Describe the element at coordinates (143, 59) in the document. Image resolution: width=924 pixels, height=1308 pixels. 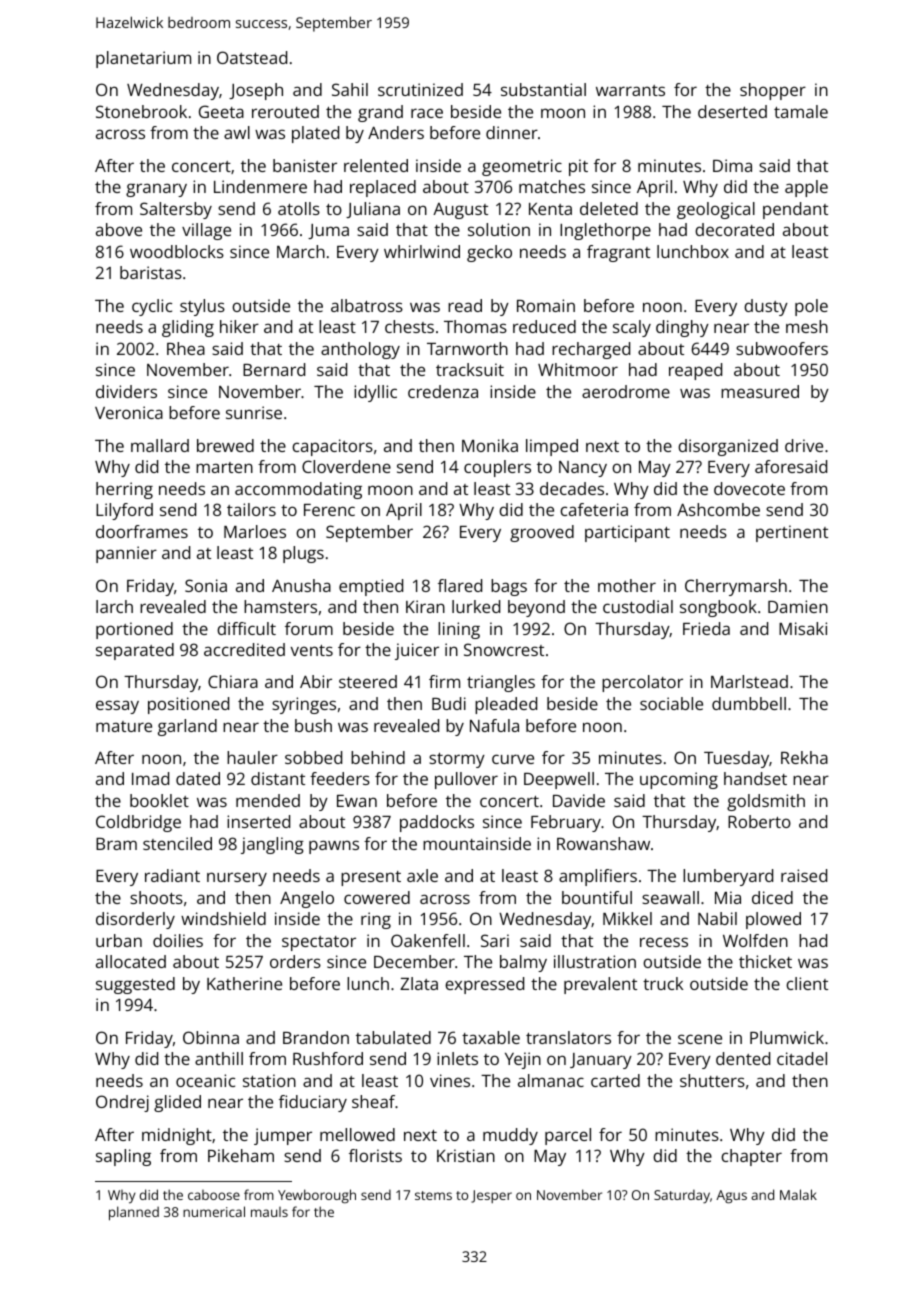
I see `planetarium` at that location.
